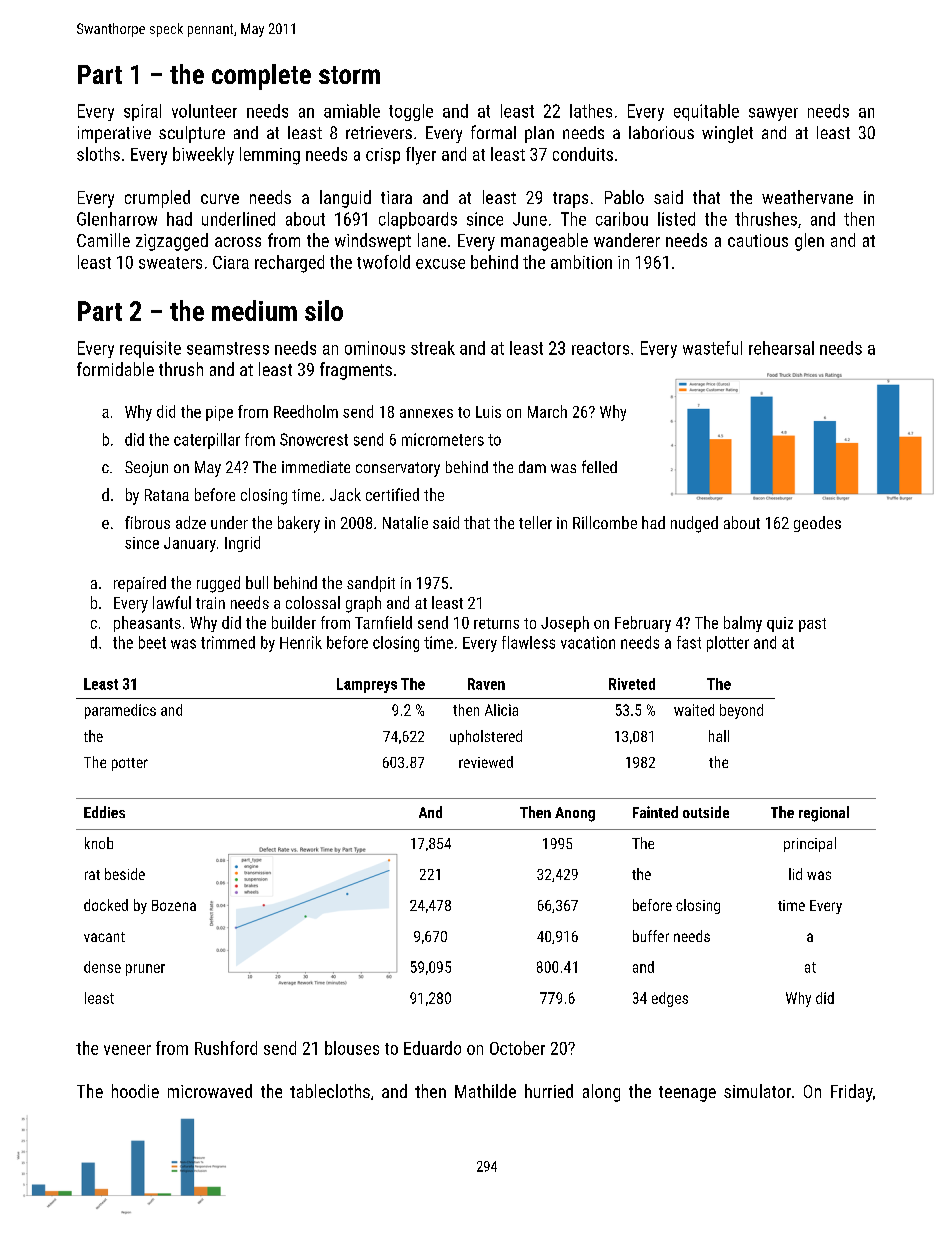  What do you see at coordinates (757, 1091) in the page?
I see `simulator` at bounding box center [757, 1091].
